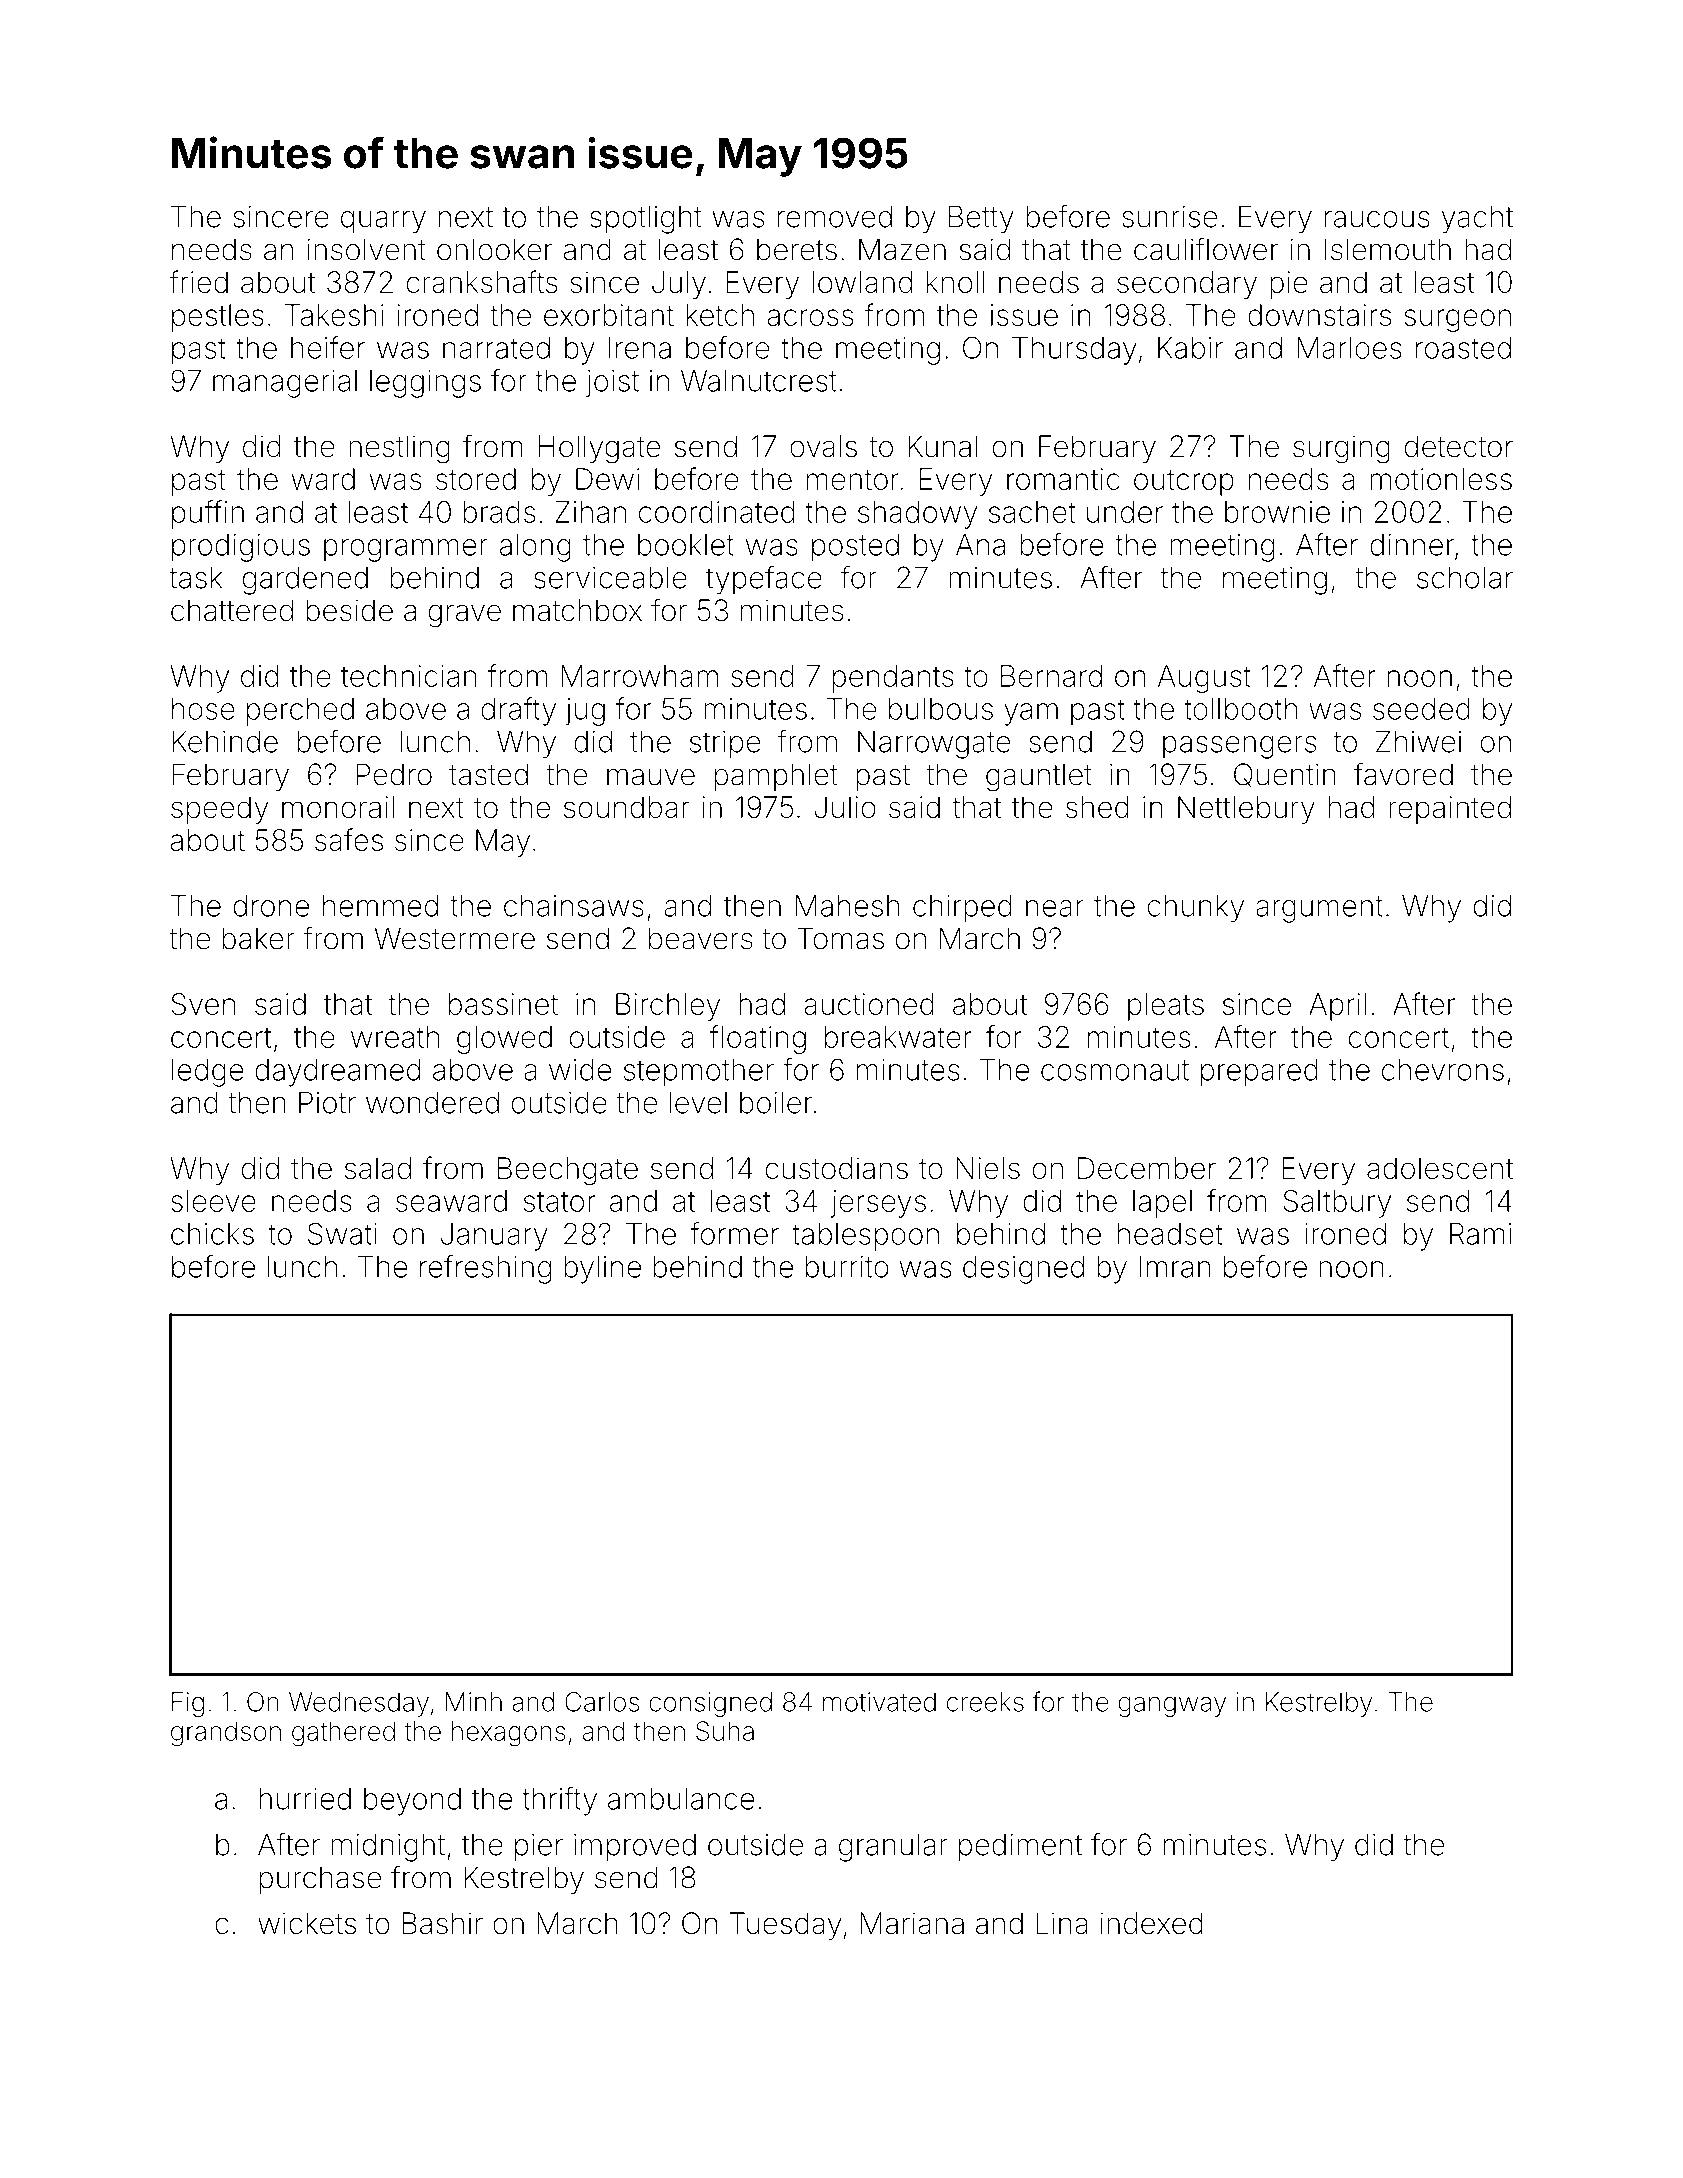 This screenshot has width=1683, height=2178. What do you see at coordinates (574, 906) in the screenshot?
I see `chainsaws` at bounding box center [574, 906].
